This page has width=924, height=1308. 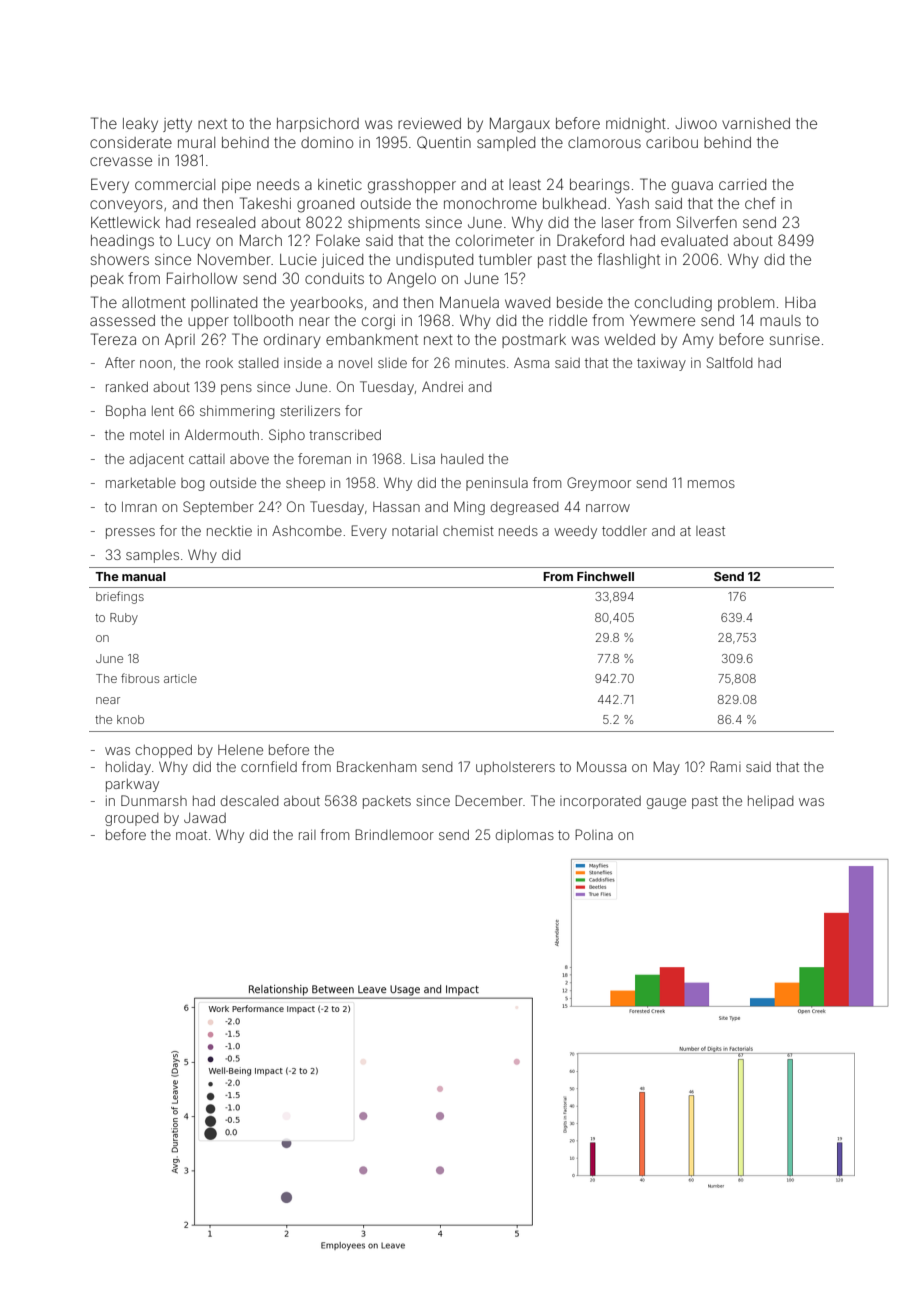 What do you see at coordinates (229, 531) in the page?
I see `necktie` at bounding box center [229, 531].
